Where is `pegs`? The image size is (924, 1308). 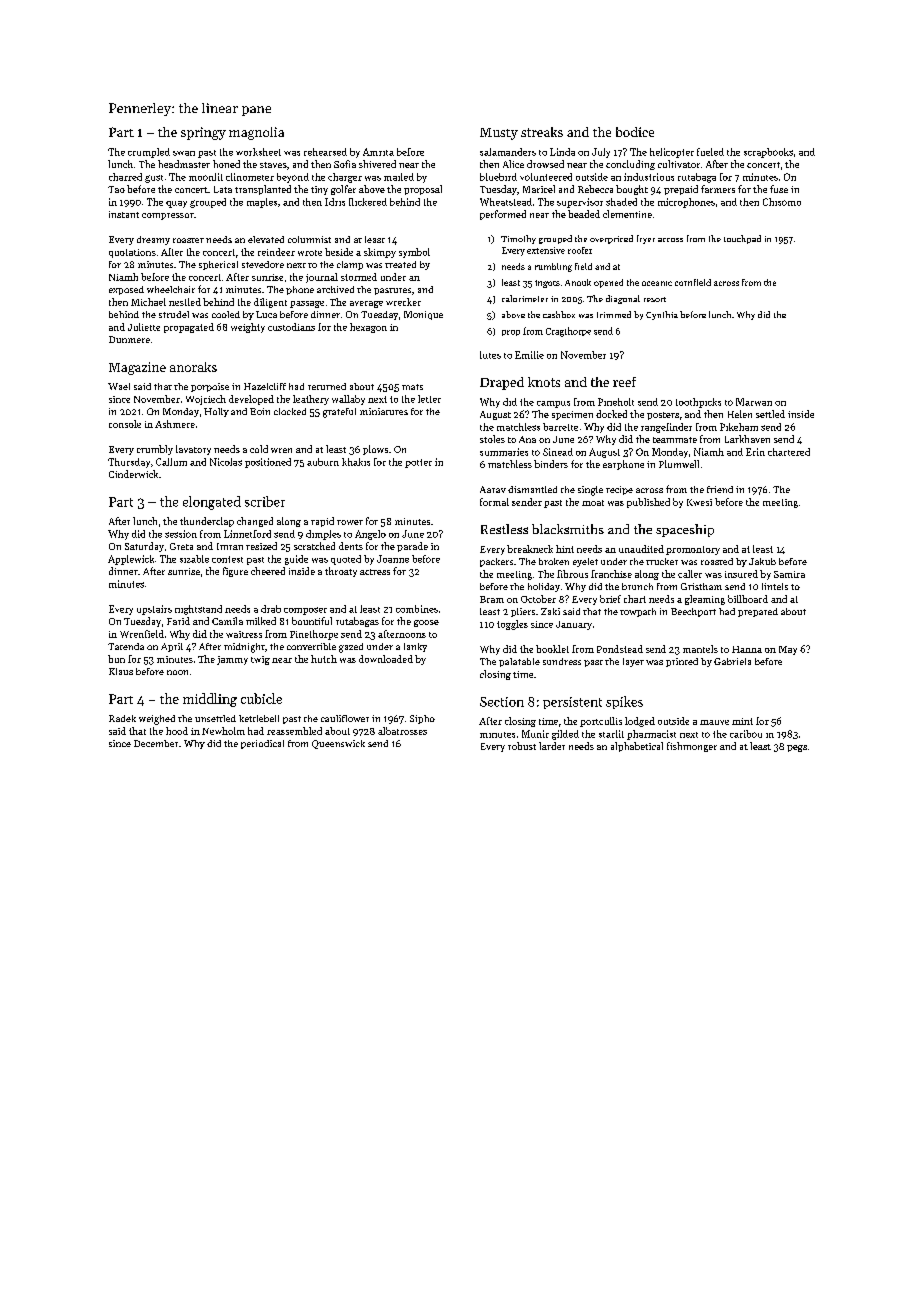
pegs is located at coordinates (797, 748).
